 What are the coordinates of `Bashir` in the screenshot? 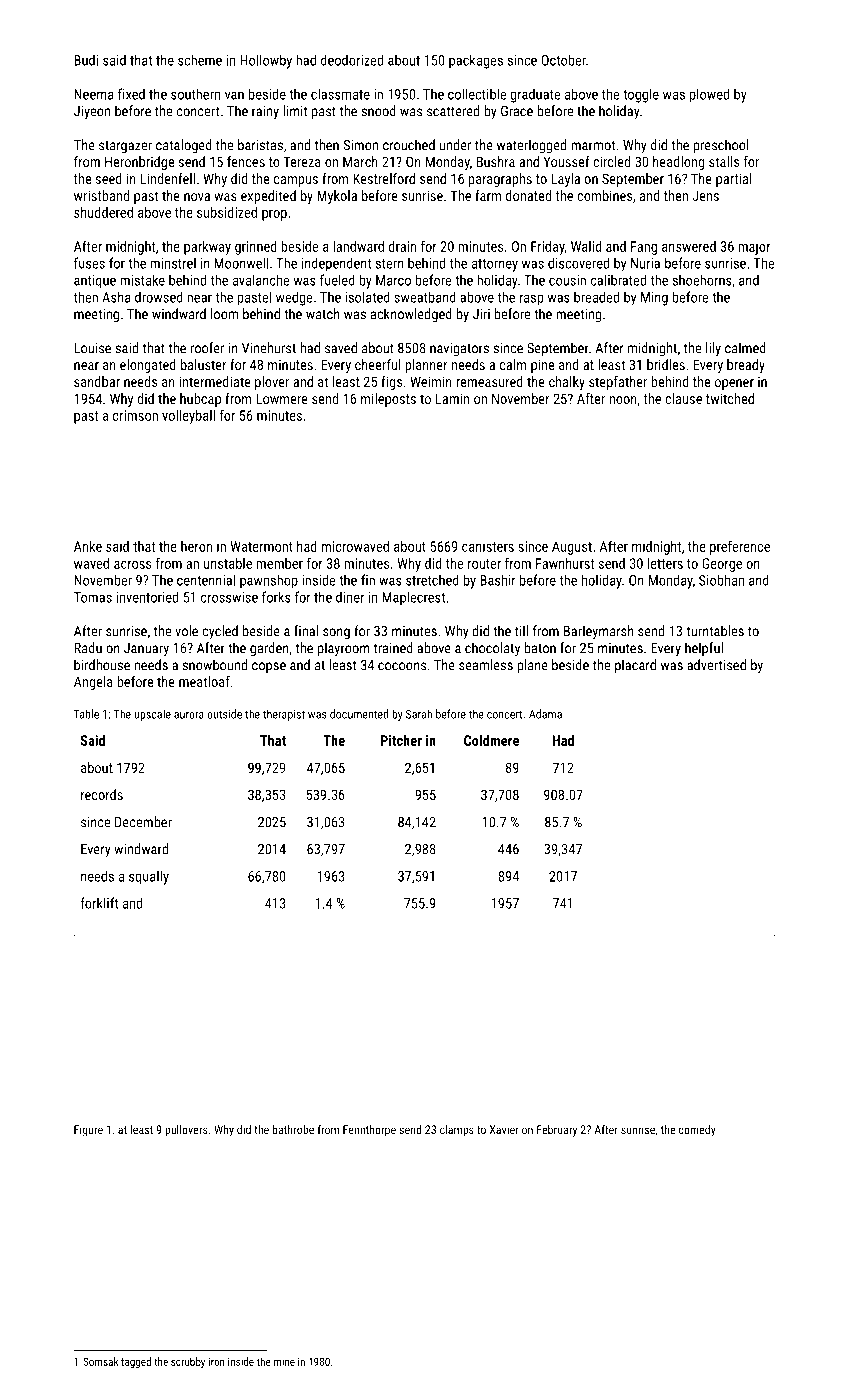 It's located at (498, 580).
